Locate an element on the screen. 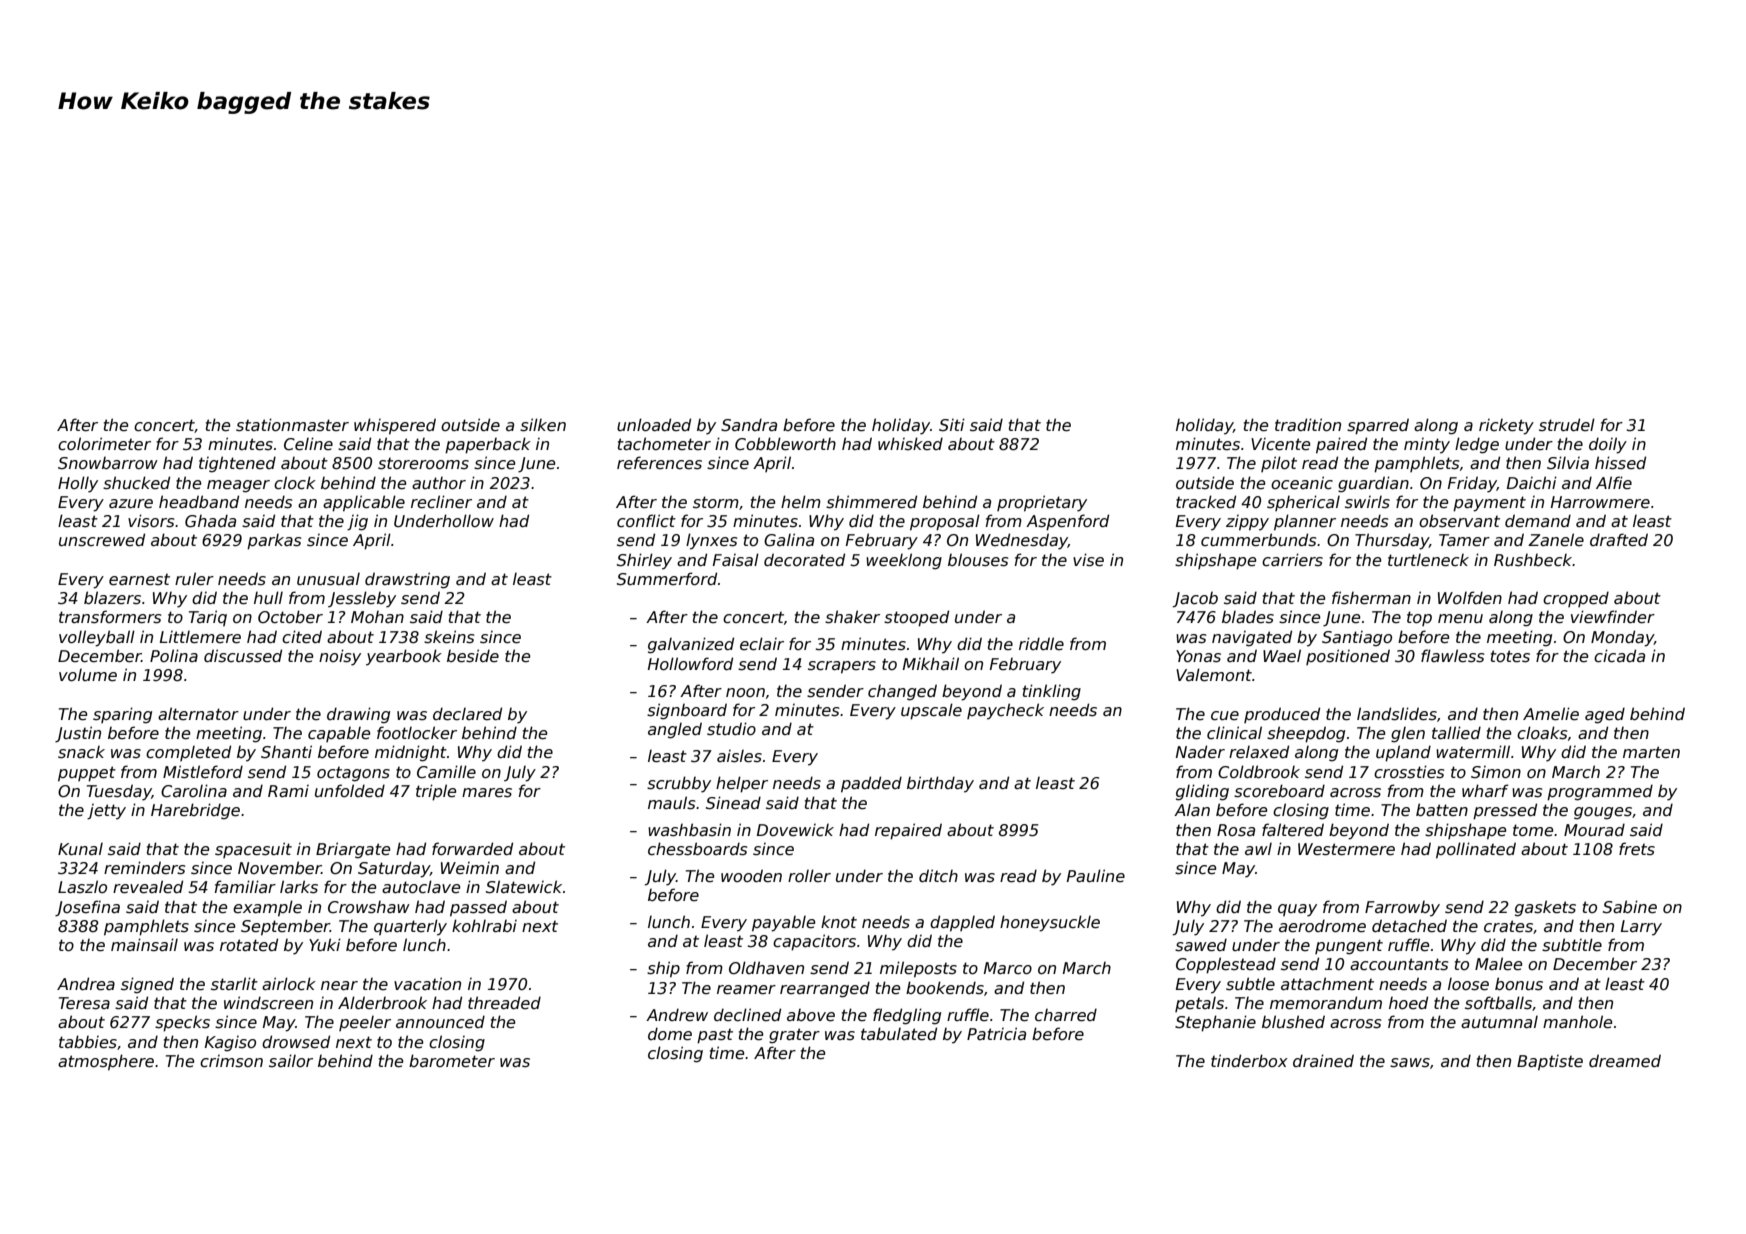 The image size is (1746, 1234). aisles is located at coordinates (739, 756).
